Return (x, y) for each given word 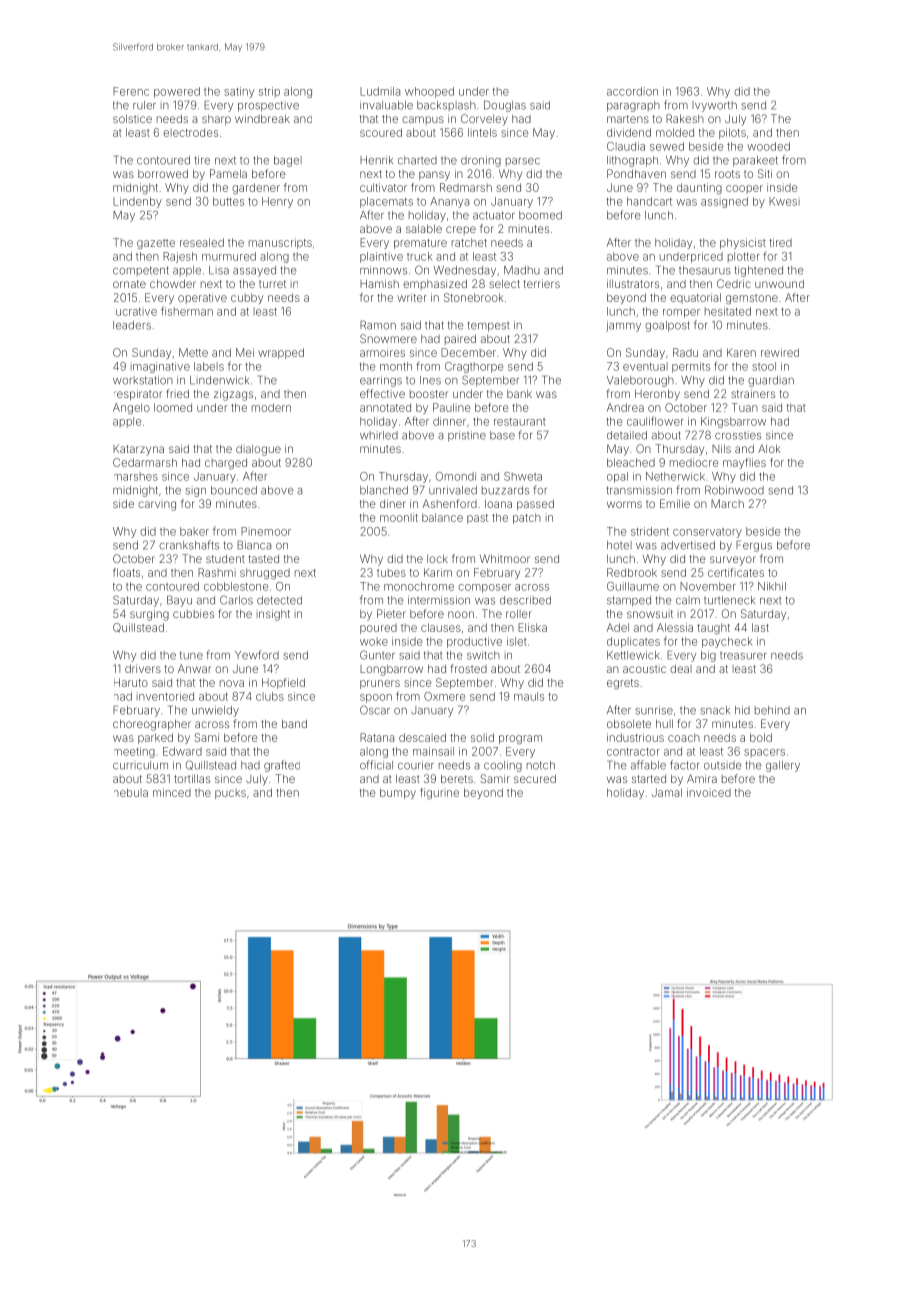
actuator (494, 215)
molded (675, 132)
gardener (256, 188)
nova (232, 683)
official (376, 765)
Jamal (667, 792)
